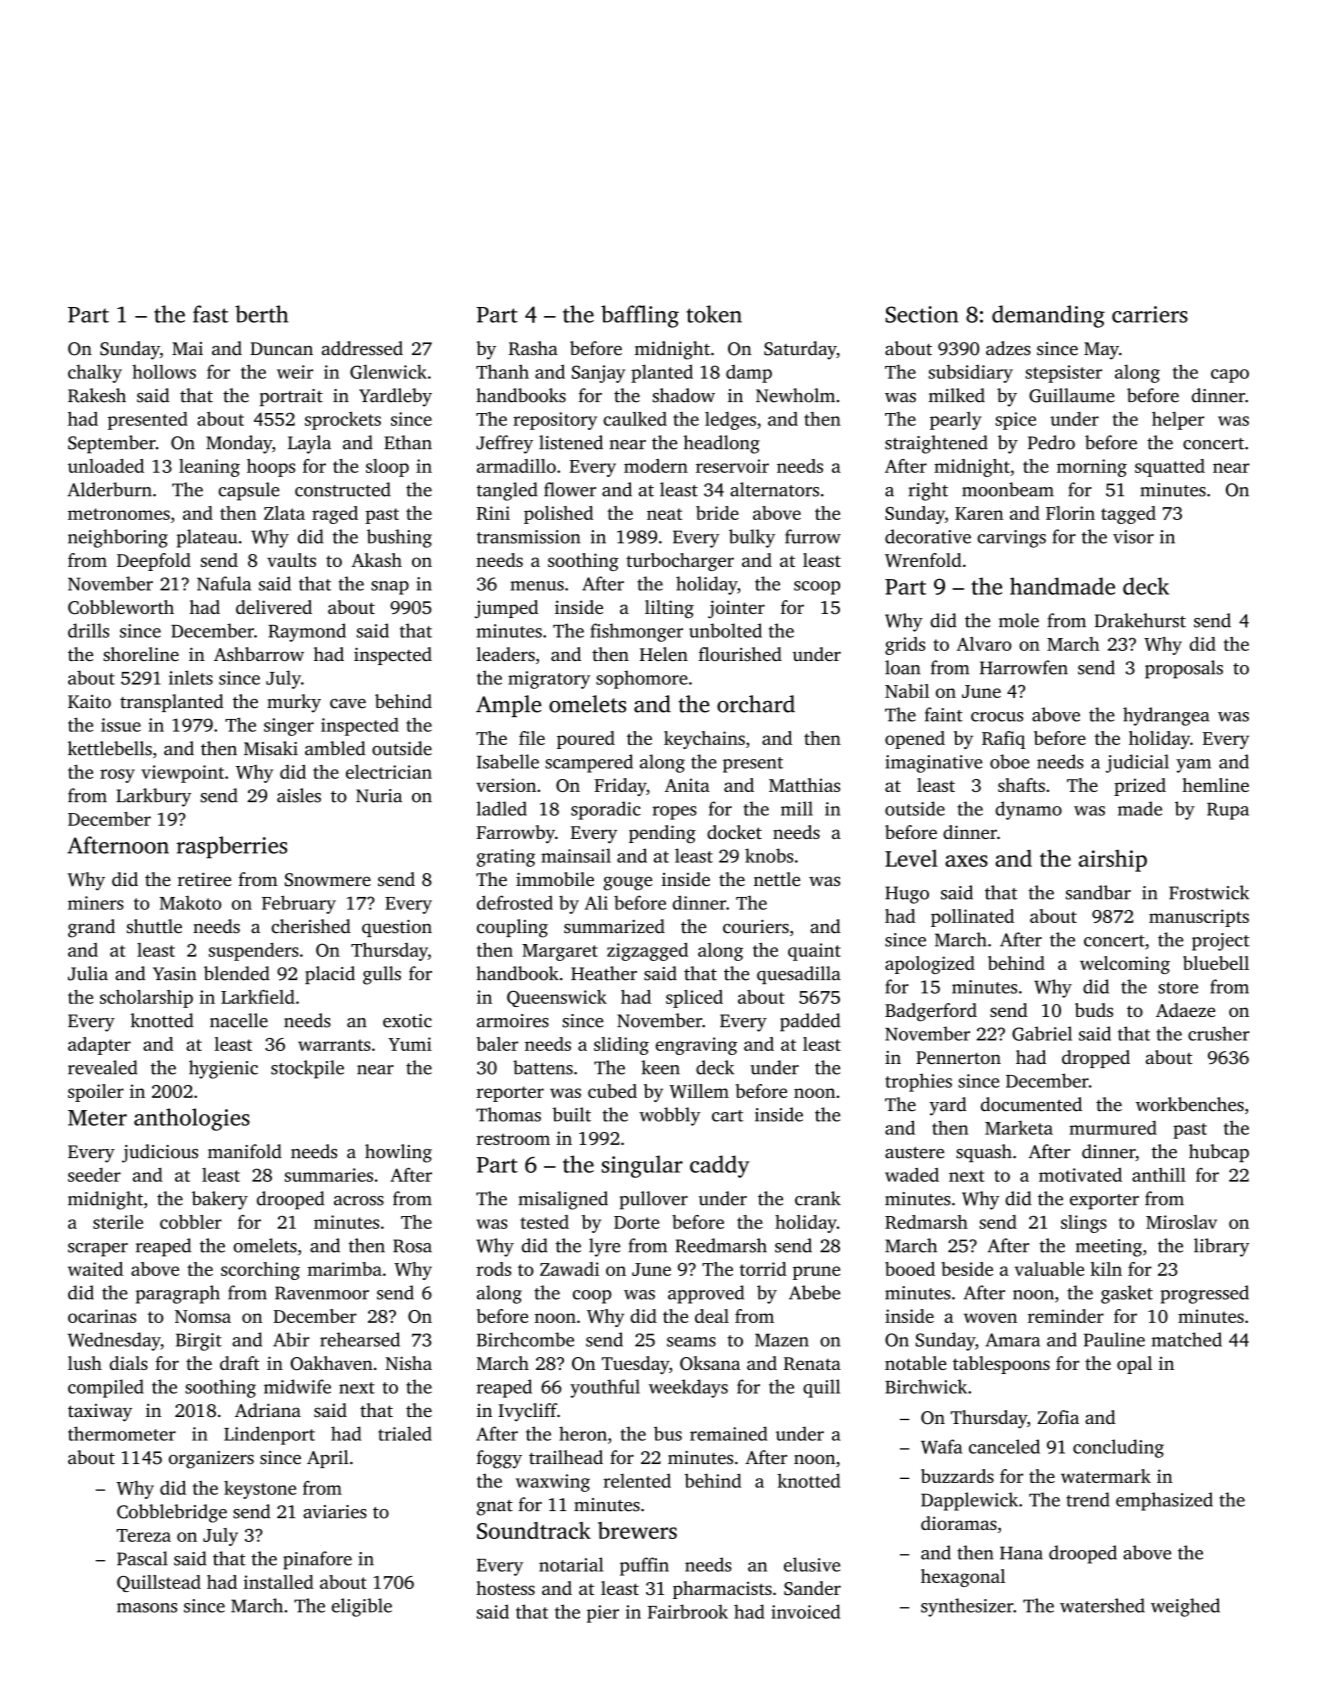  I want to click on milked, so click(957, 395).
